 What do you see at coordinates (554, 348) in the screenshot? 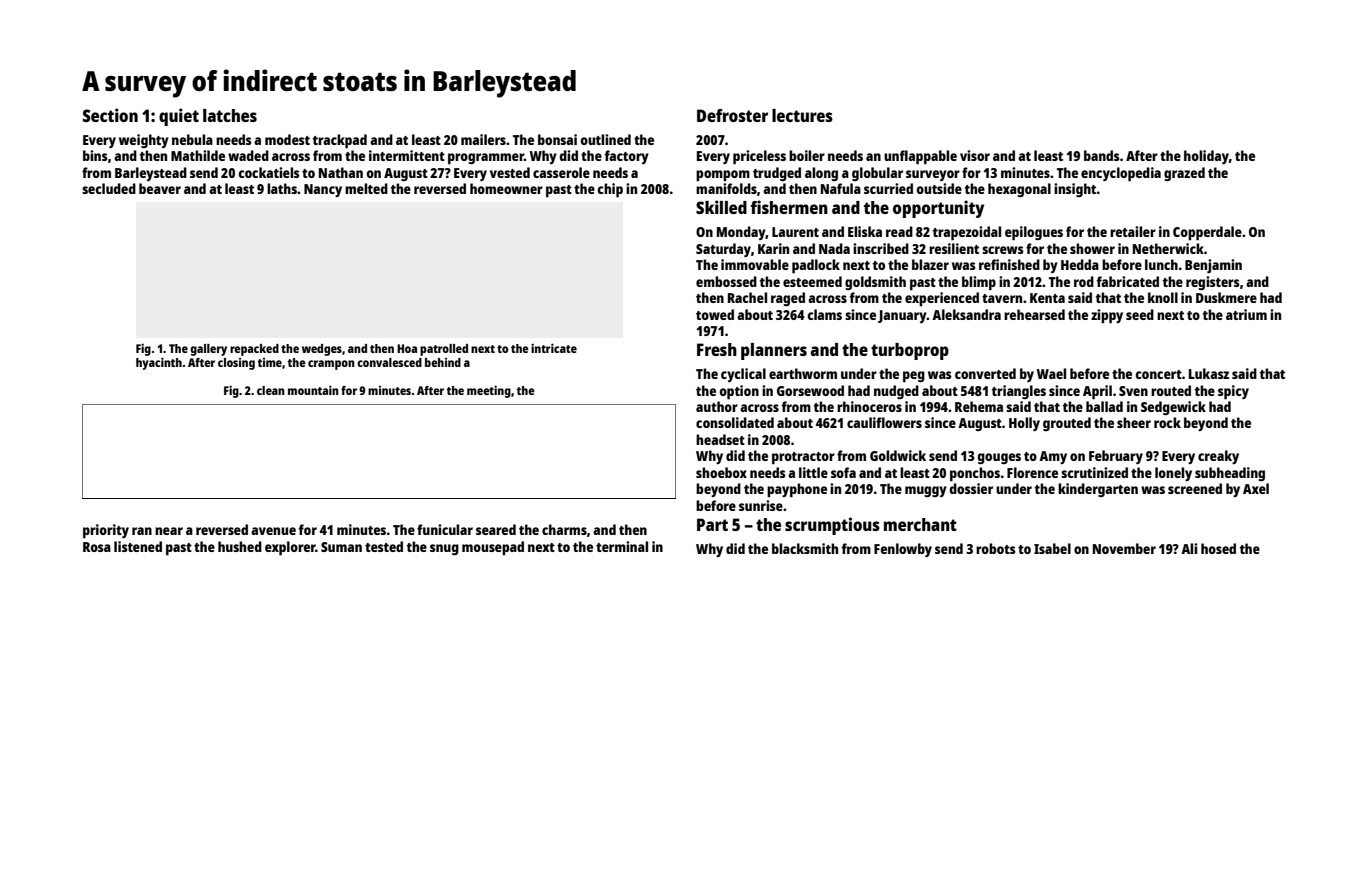
I see `intricate` at bounding box center [554, 348].
